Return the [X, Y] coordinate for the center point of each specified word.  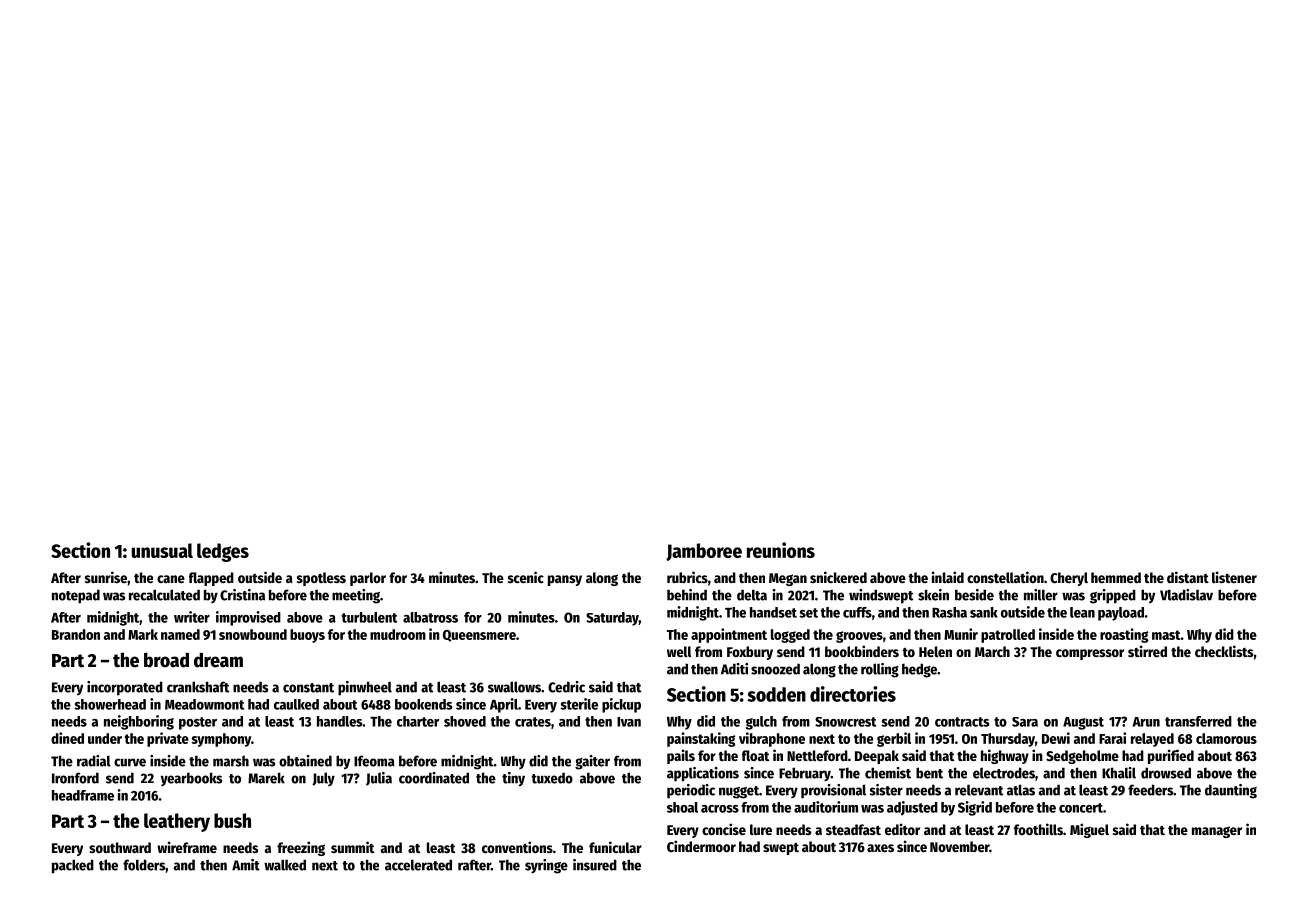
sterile [579, 704]
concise [724, 829]
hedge [919, 670]
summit [352, 847]
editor [902, 829]
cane [171, 579]
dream [218, 660]
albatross [430, 617]
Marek [266, 778]
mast [1166, 635]
